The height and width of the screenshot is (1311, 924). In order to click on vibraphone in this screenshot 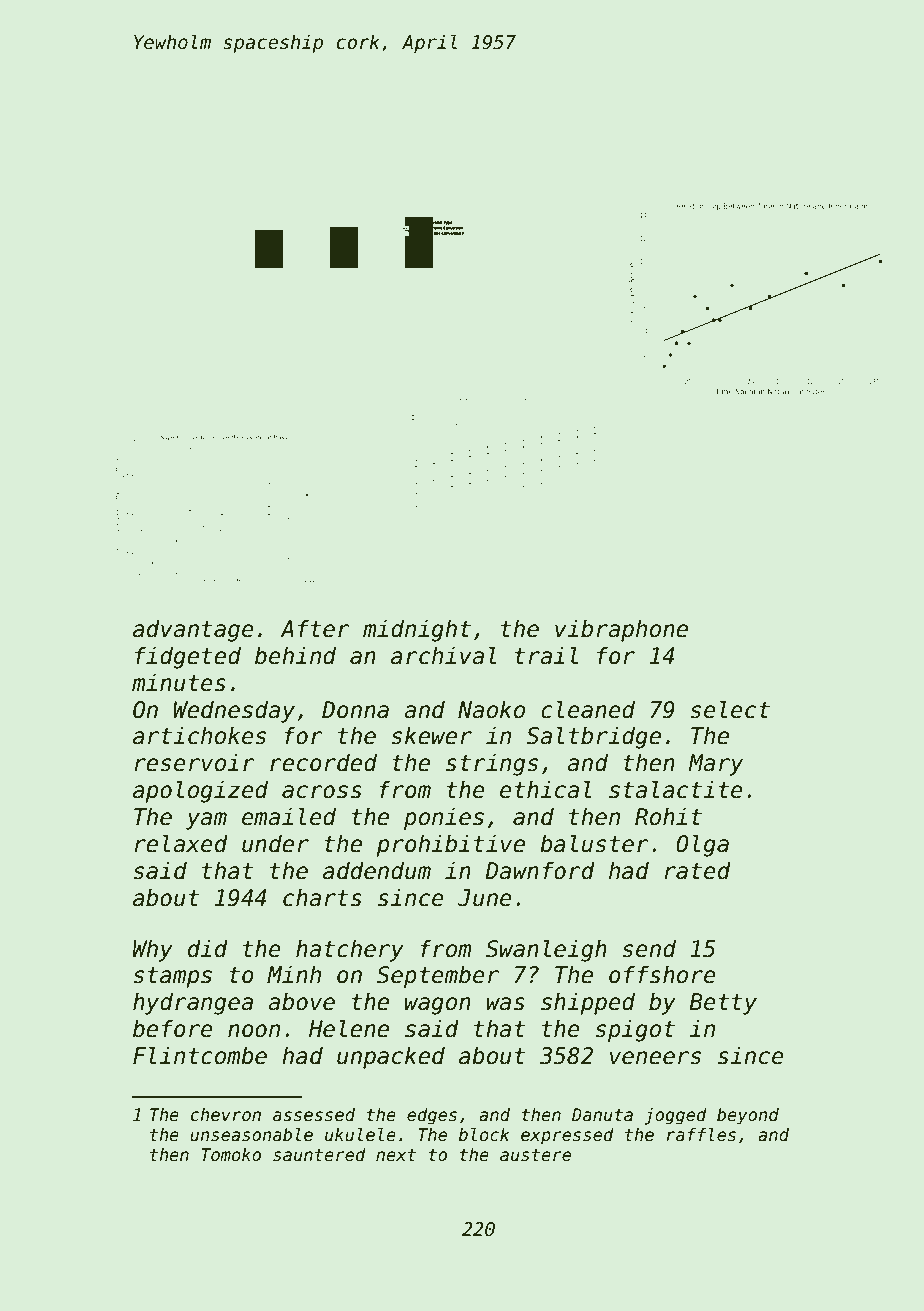, I will do `click(621, 630)`.
